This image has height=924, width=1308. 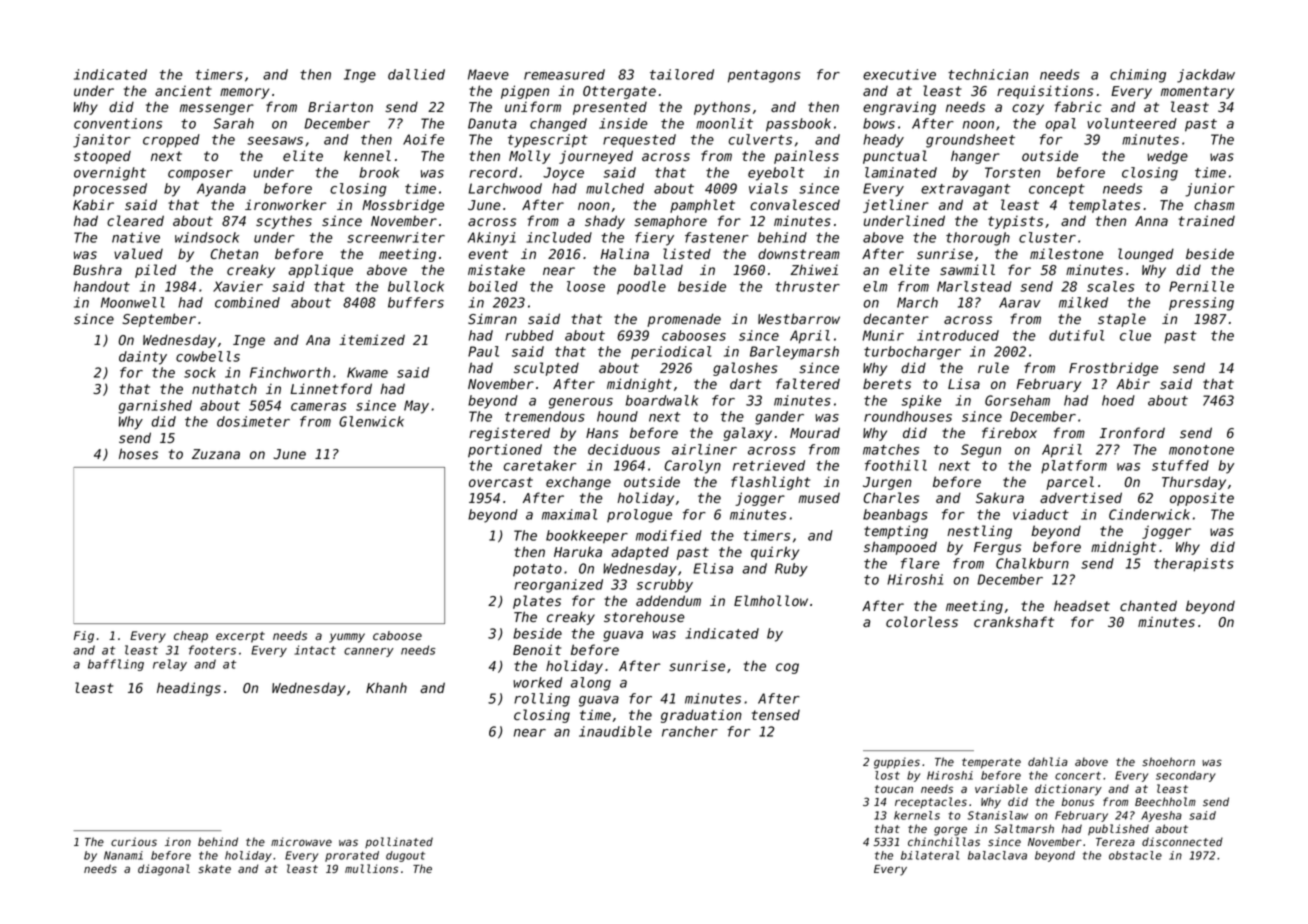 What do you see at coordinates (537, 570) in the image?
I see `potato` at bounding box center [537, 570].
